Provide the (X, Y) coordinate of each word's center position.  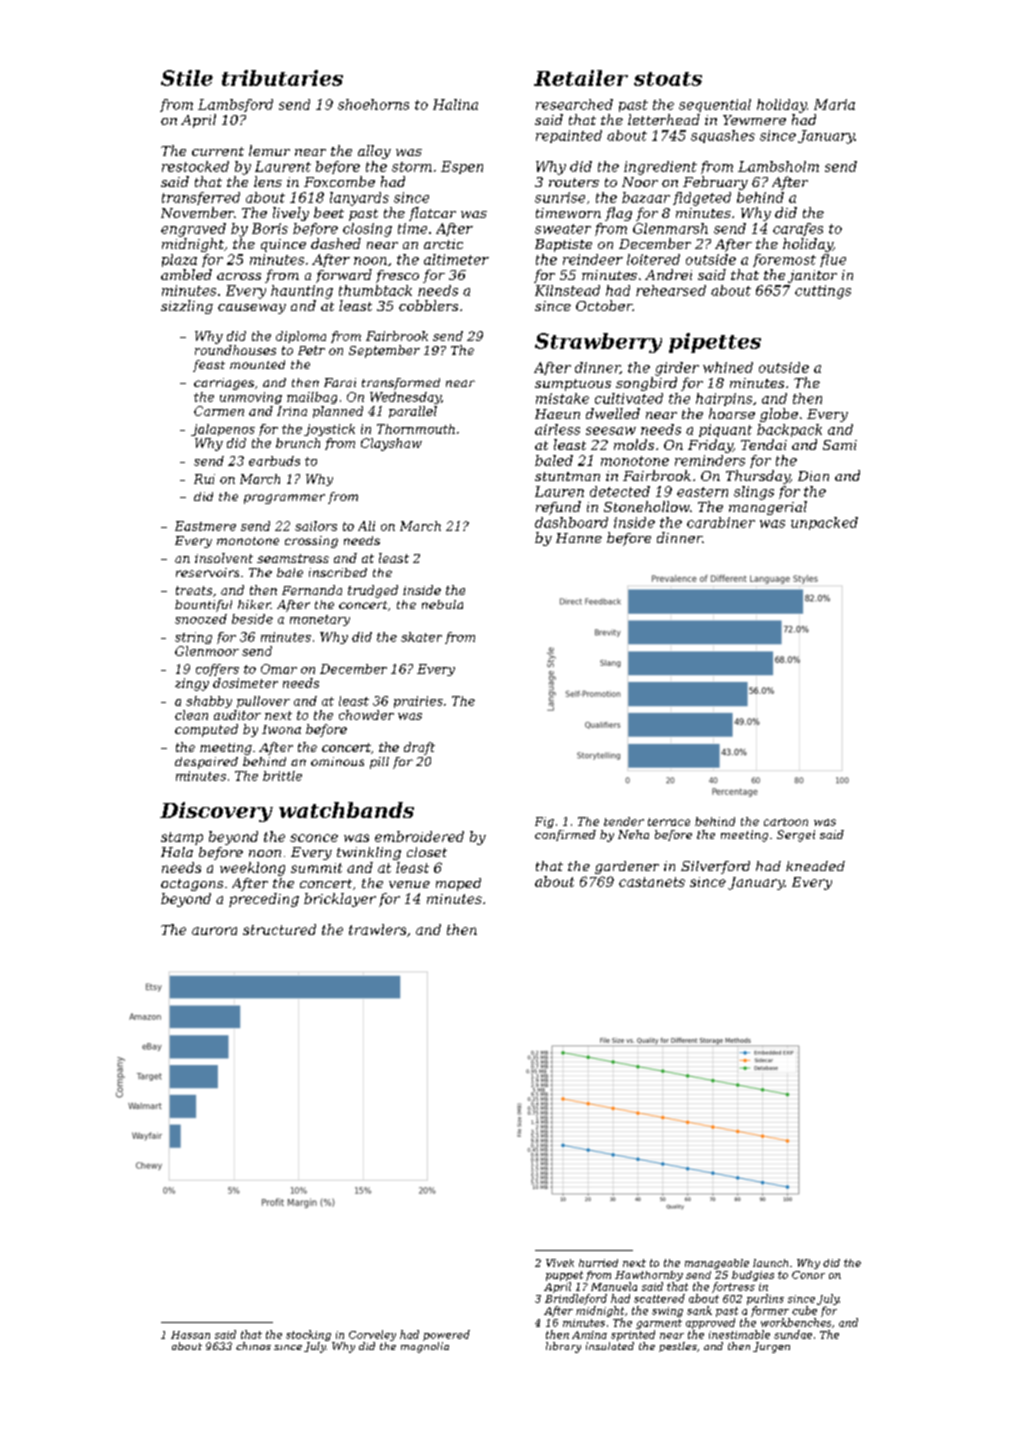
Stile (187, 78)
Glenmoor (207, 651)
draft (419, 748)
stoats (668, 79)
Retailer (581, 78)
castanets (652, 882)
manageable (717, 1264)
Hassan (190, 1335)
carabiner (721, 522)
